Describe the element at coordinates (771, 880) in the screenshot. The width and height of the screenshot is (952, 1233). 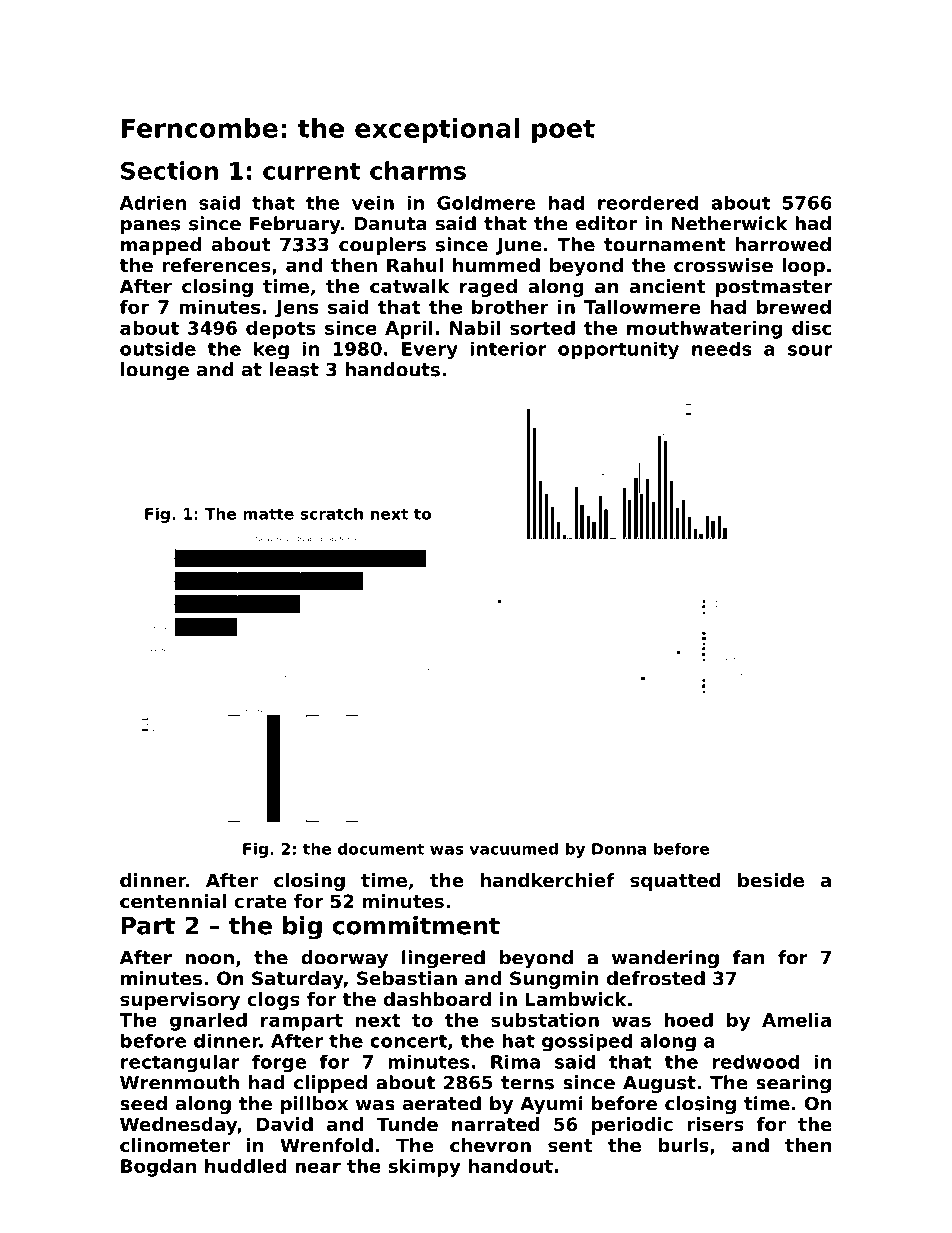
I see `beside` at that location.
